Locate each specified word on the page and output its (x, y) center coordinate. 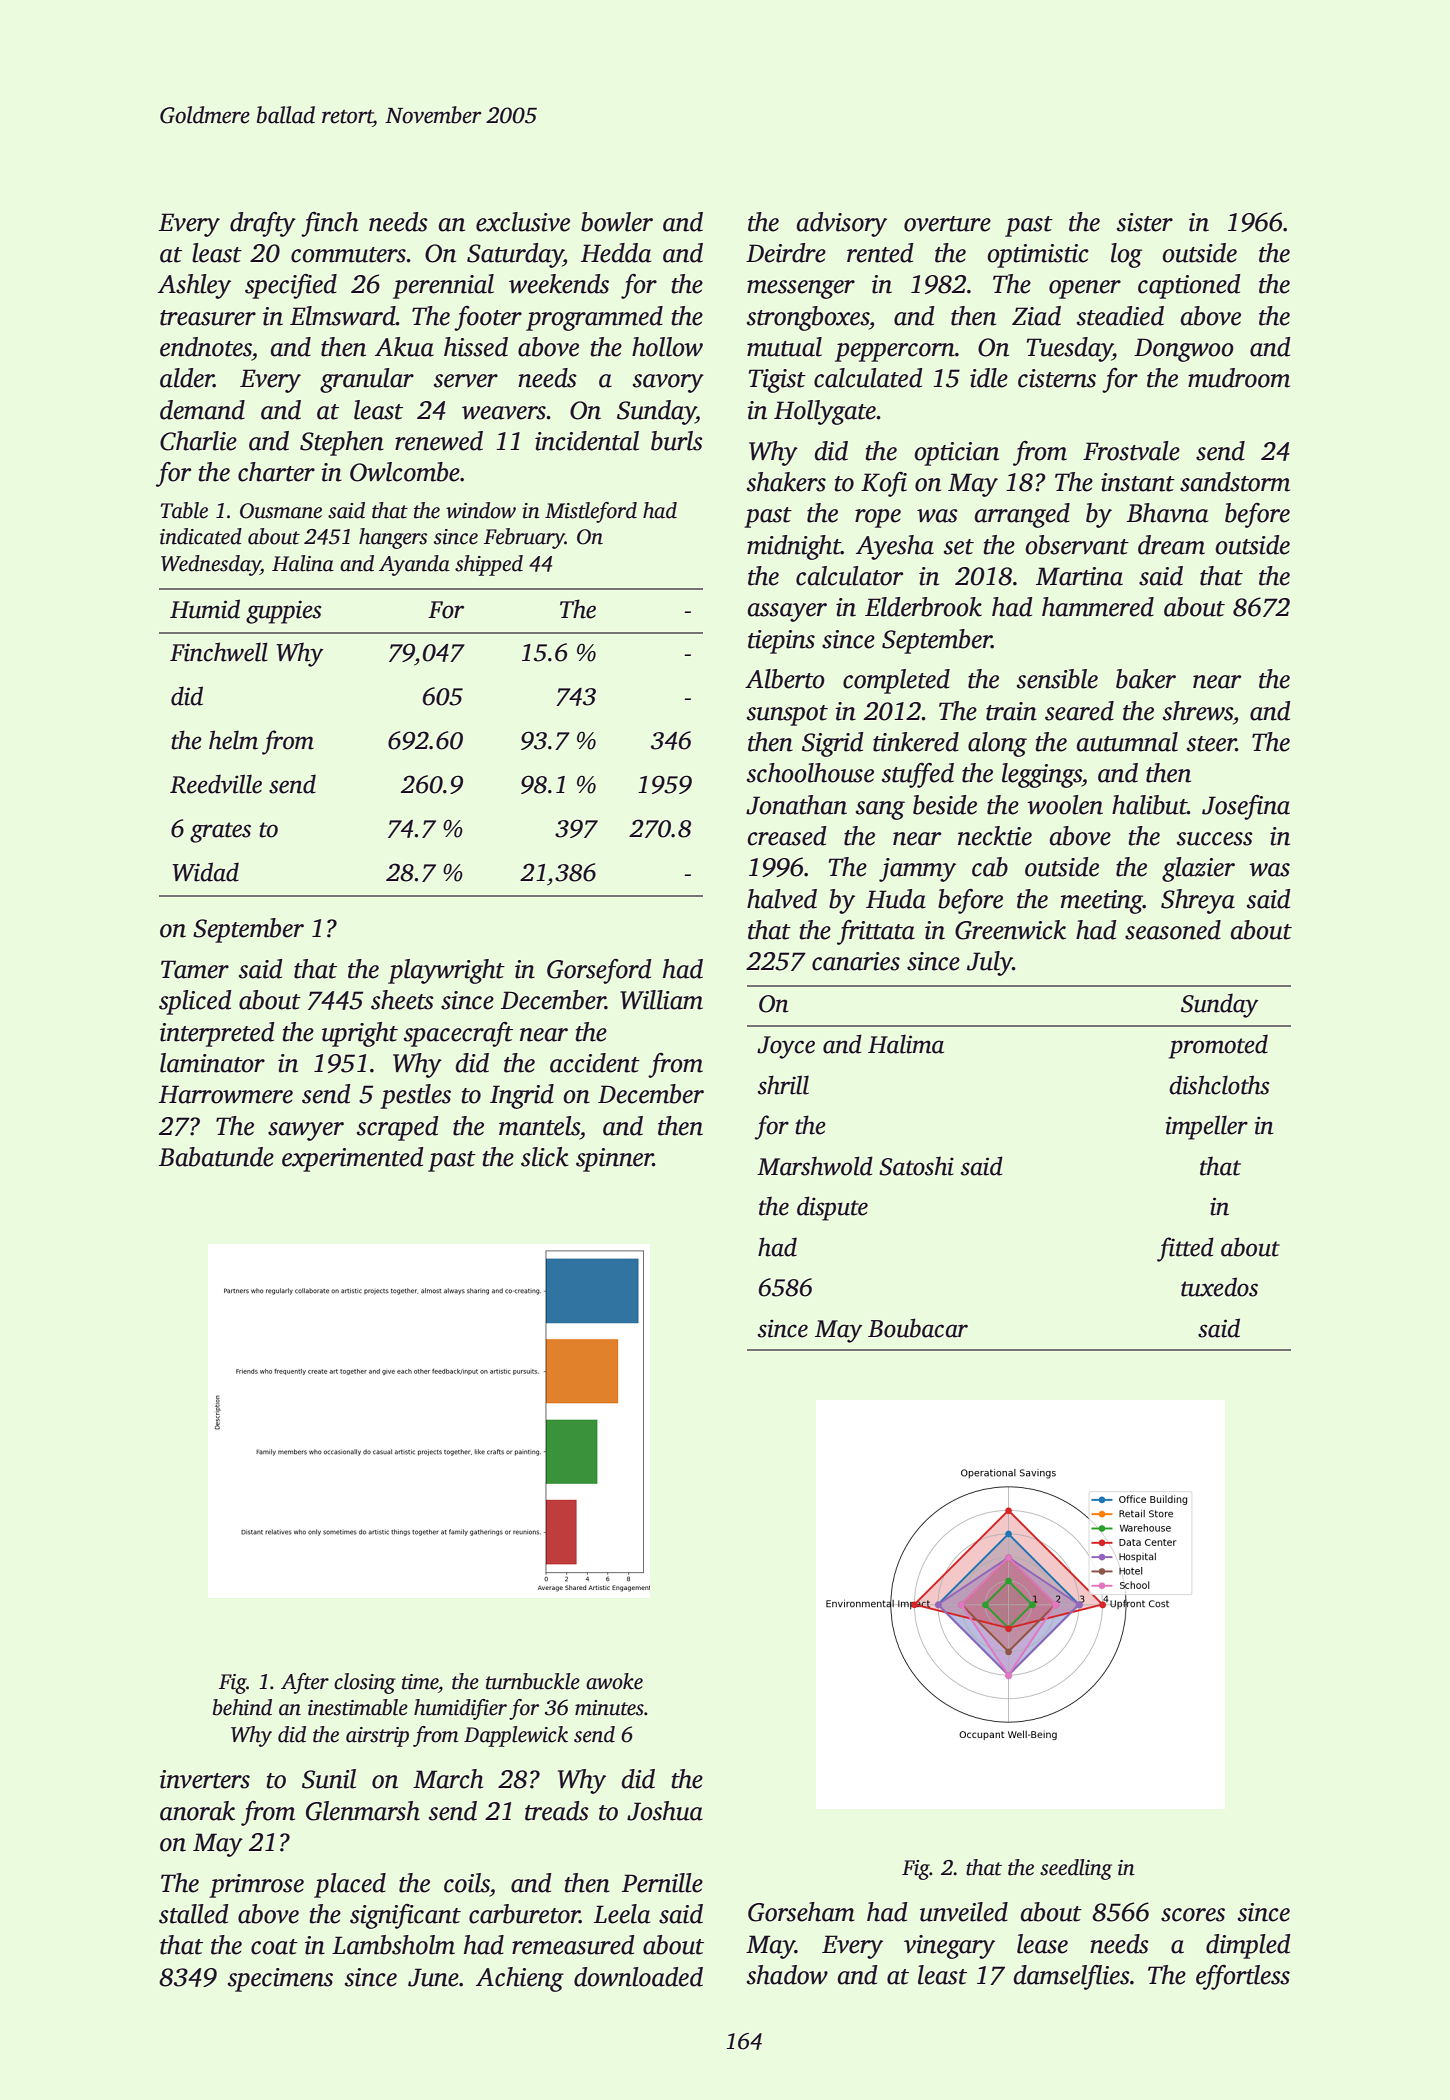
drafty (263, 224)
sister (1145, 222)
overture (947, 224)
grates (220, 832)
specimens (280, 1980)
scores (1193, 1915)
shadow (787, 1975)
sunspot (787, 715)
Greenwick (1010, 930)
